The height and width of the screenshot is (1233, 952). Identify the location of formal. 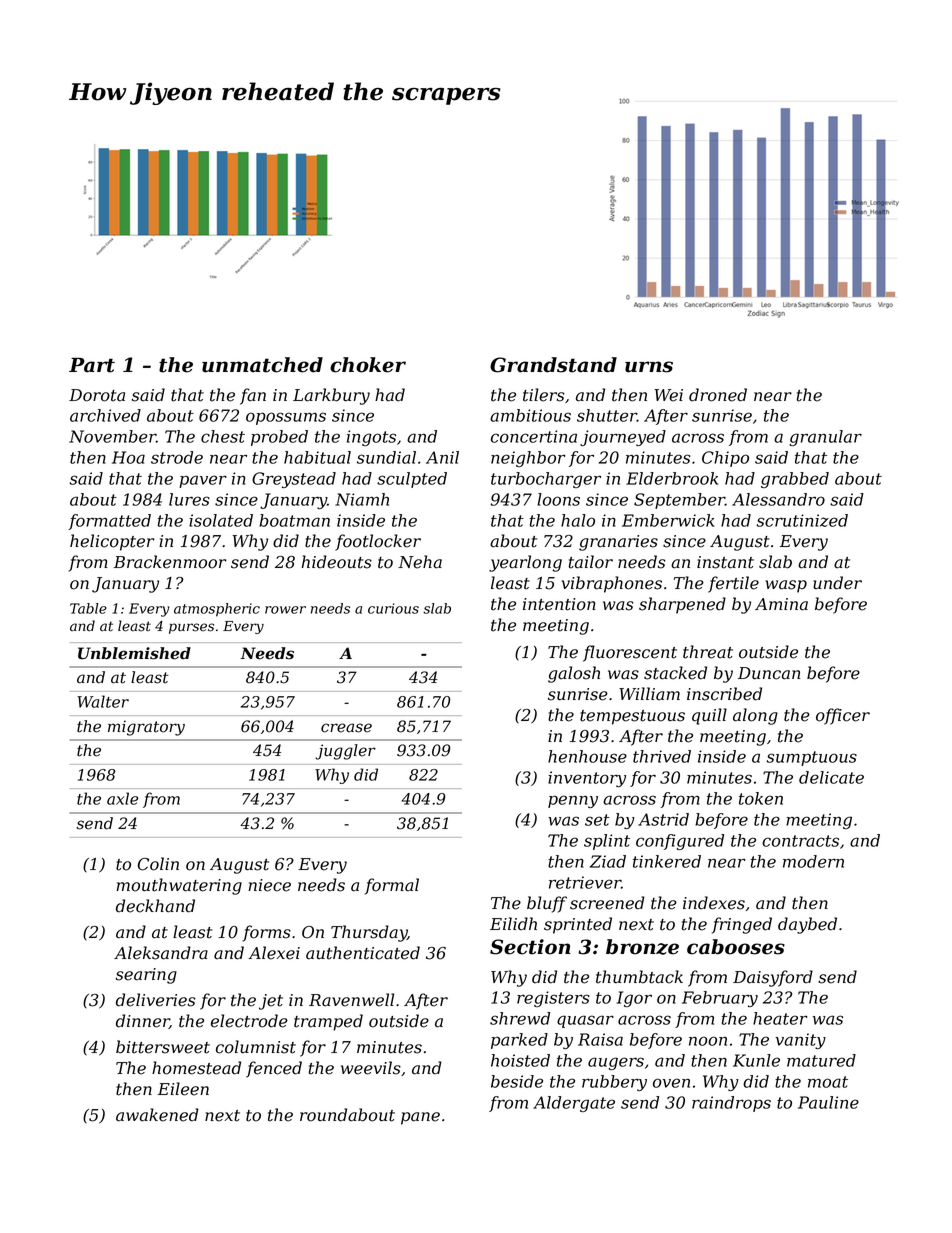
(392, 886).
